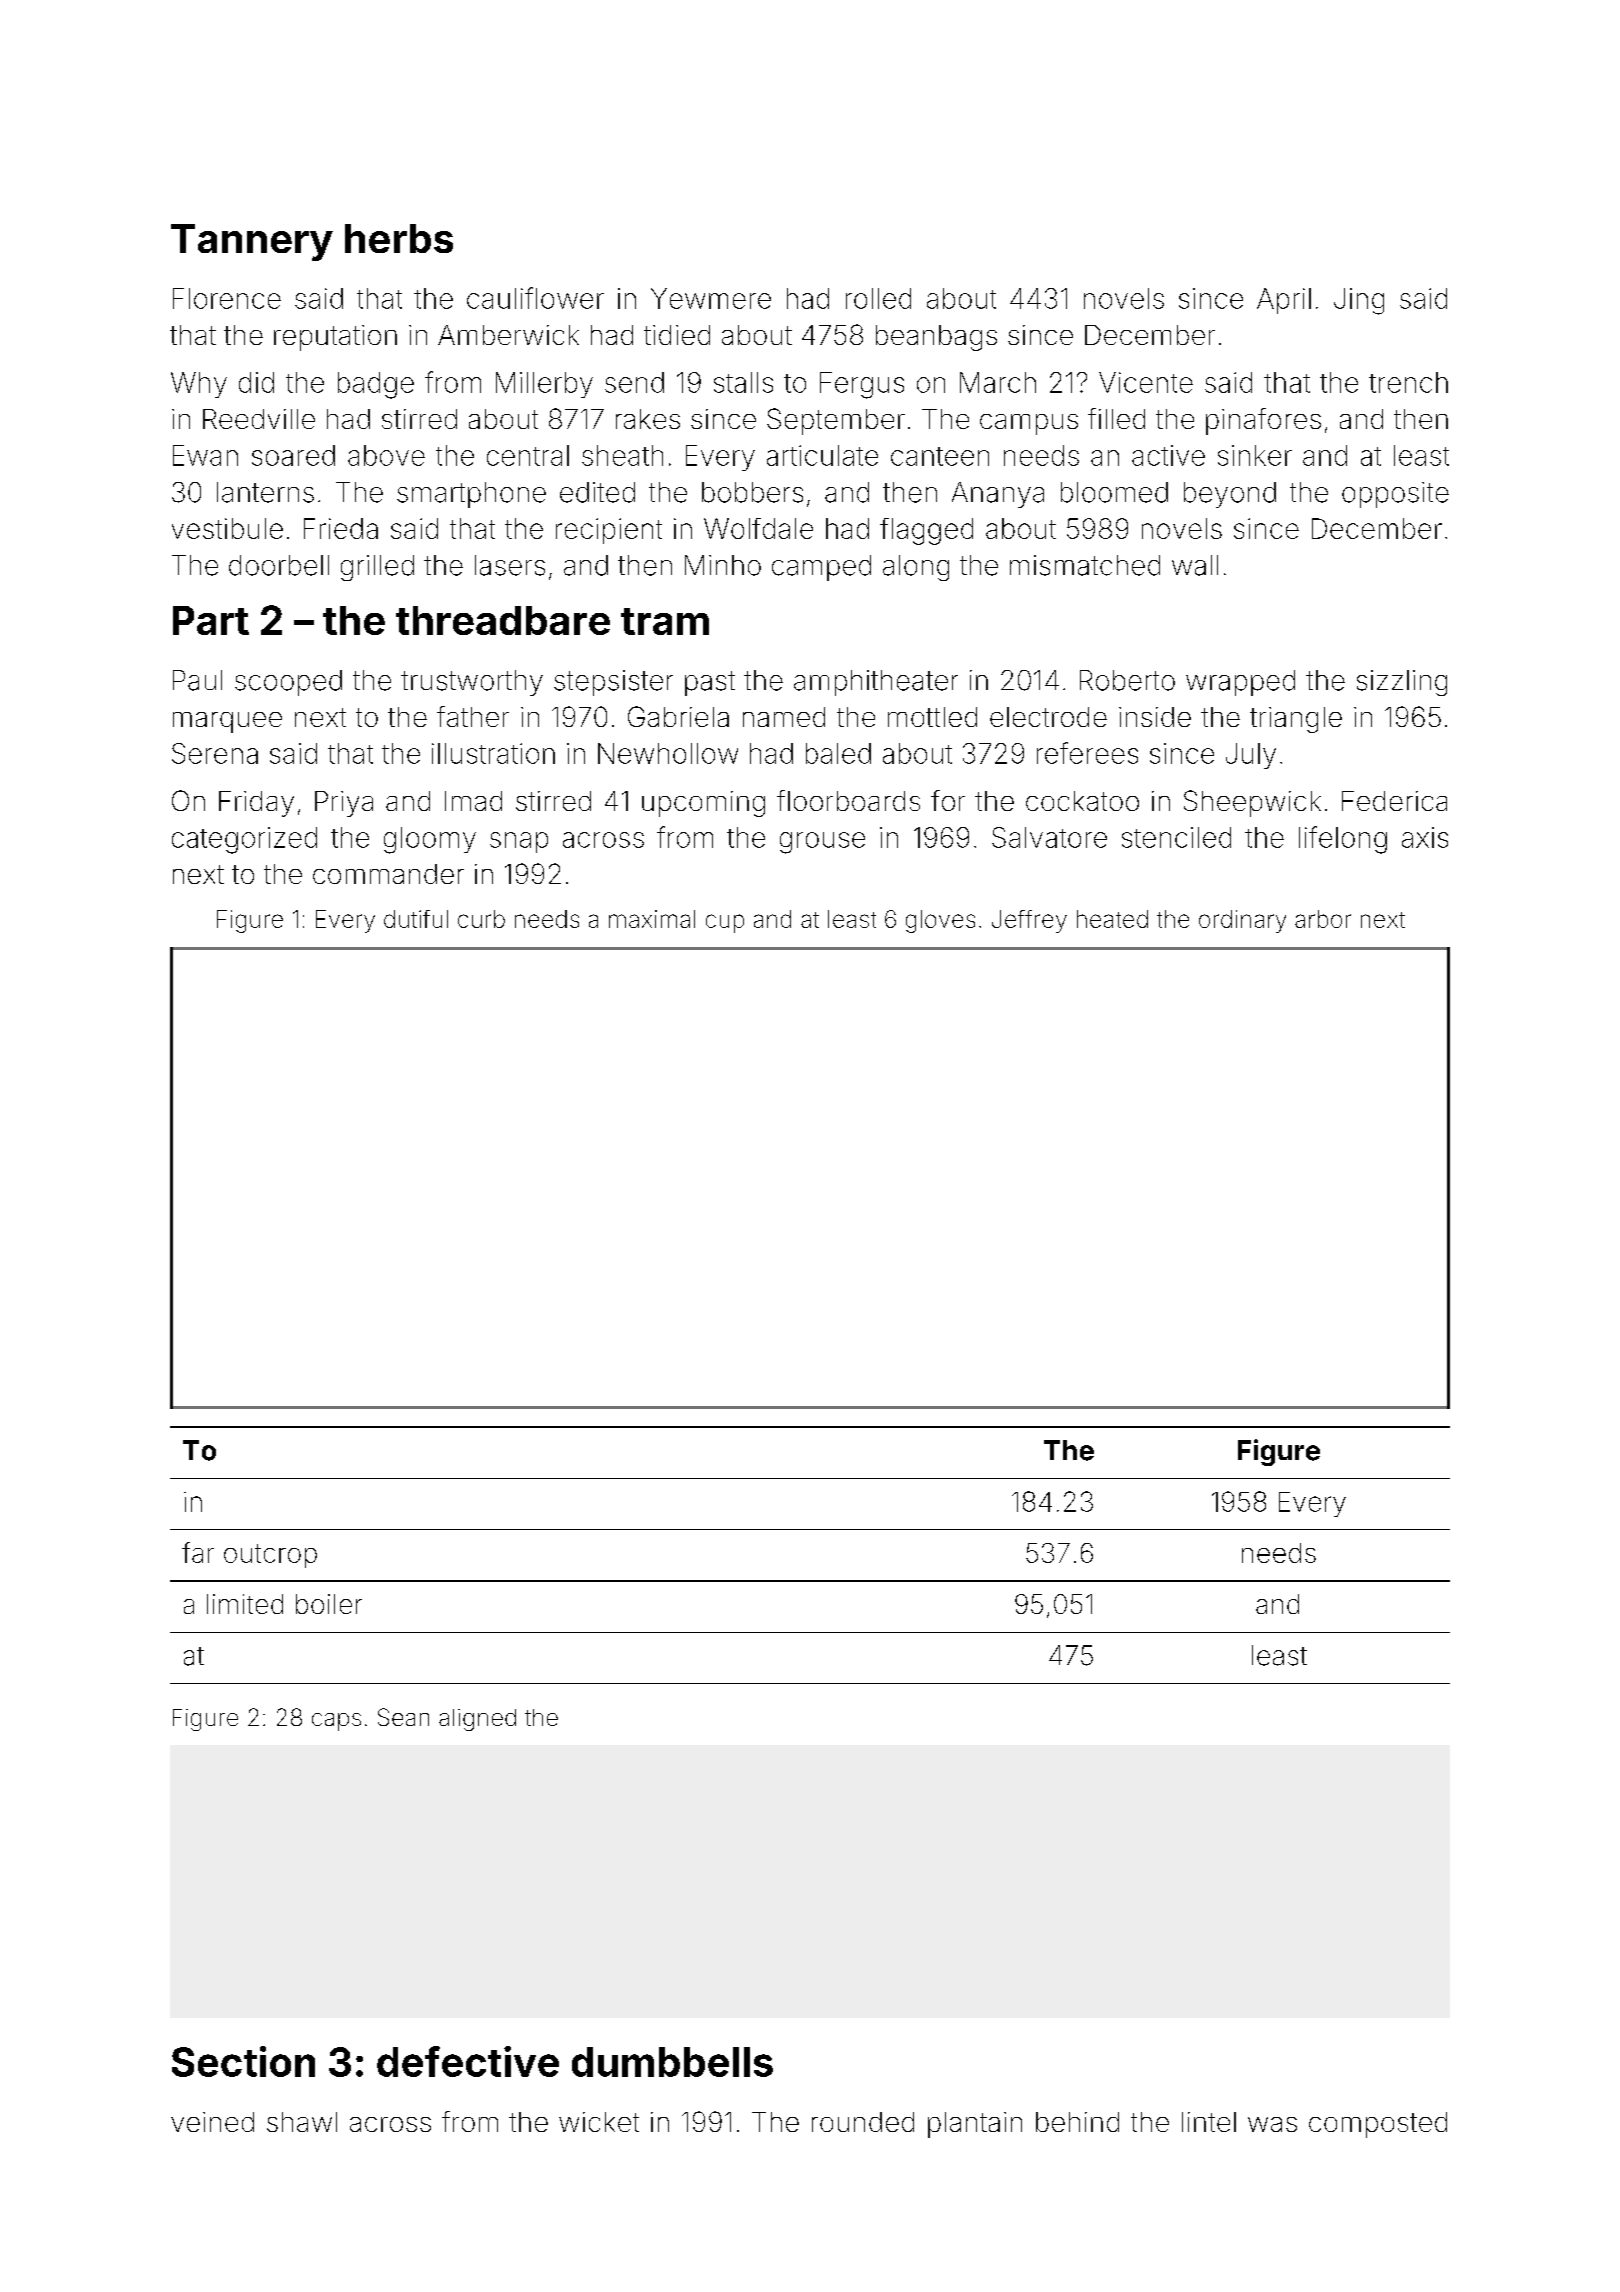  Describe the element at coordinates (198, 1552) in the screenshot. I see `far` at that location.
